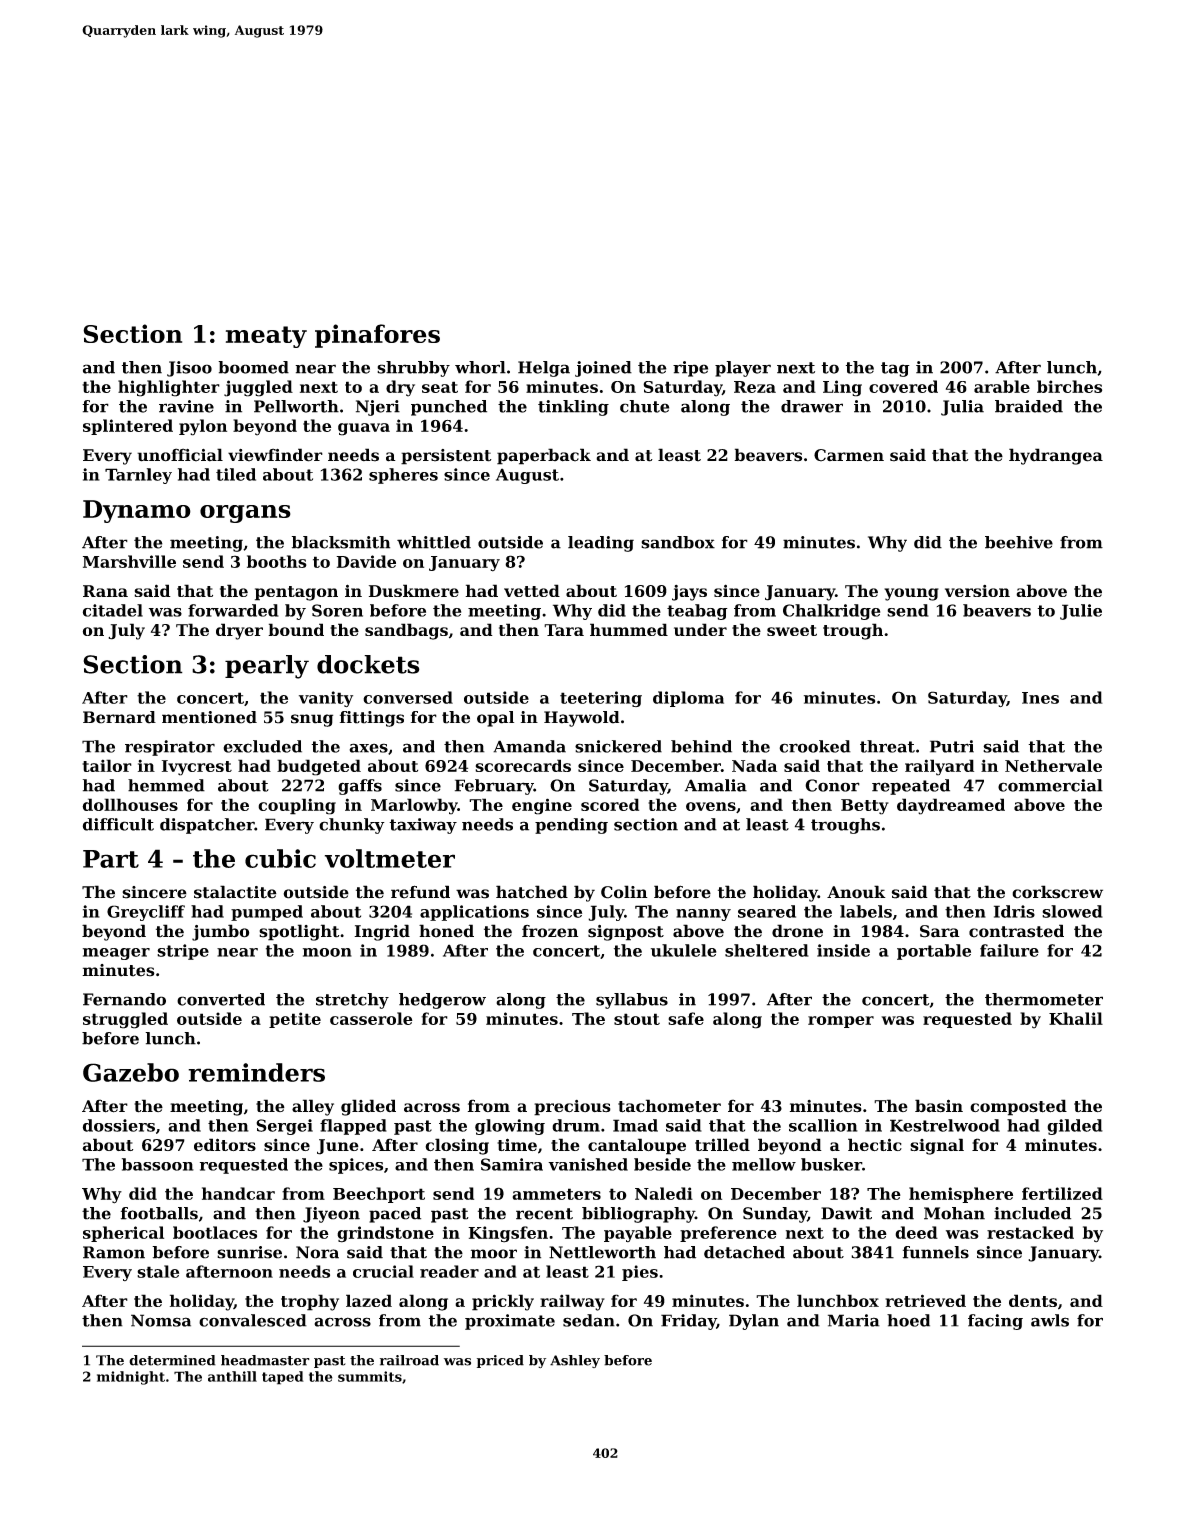 The image size is (1185, 1534). What do you see at coordinates (123, 1234) in the screenshot?
I see `spherical` at bounding box center [123, 1234].
